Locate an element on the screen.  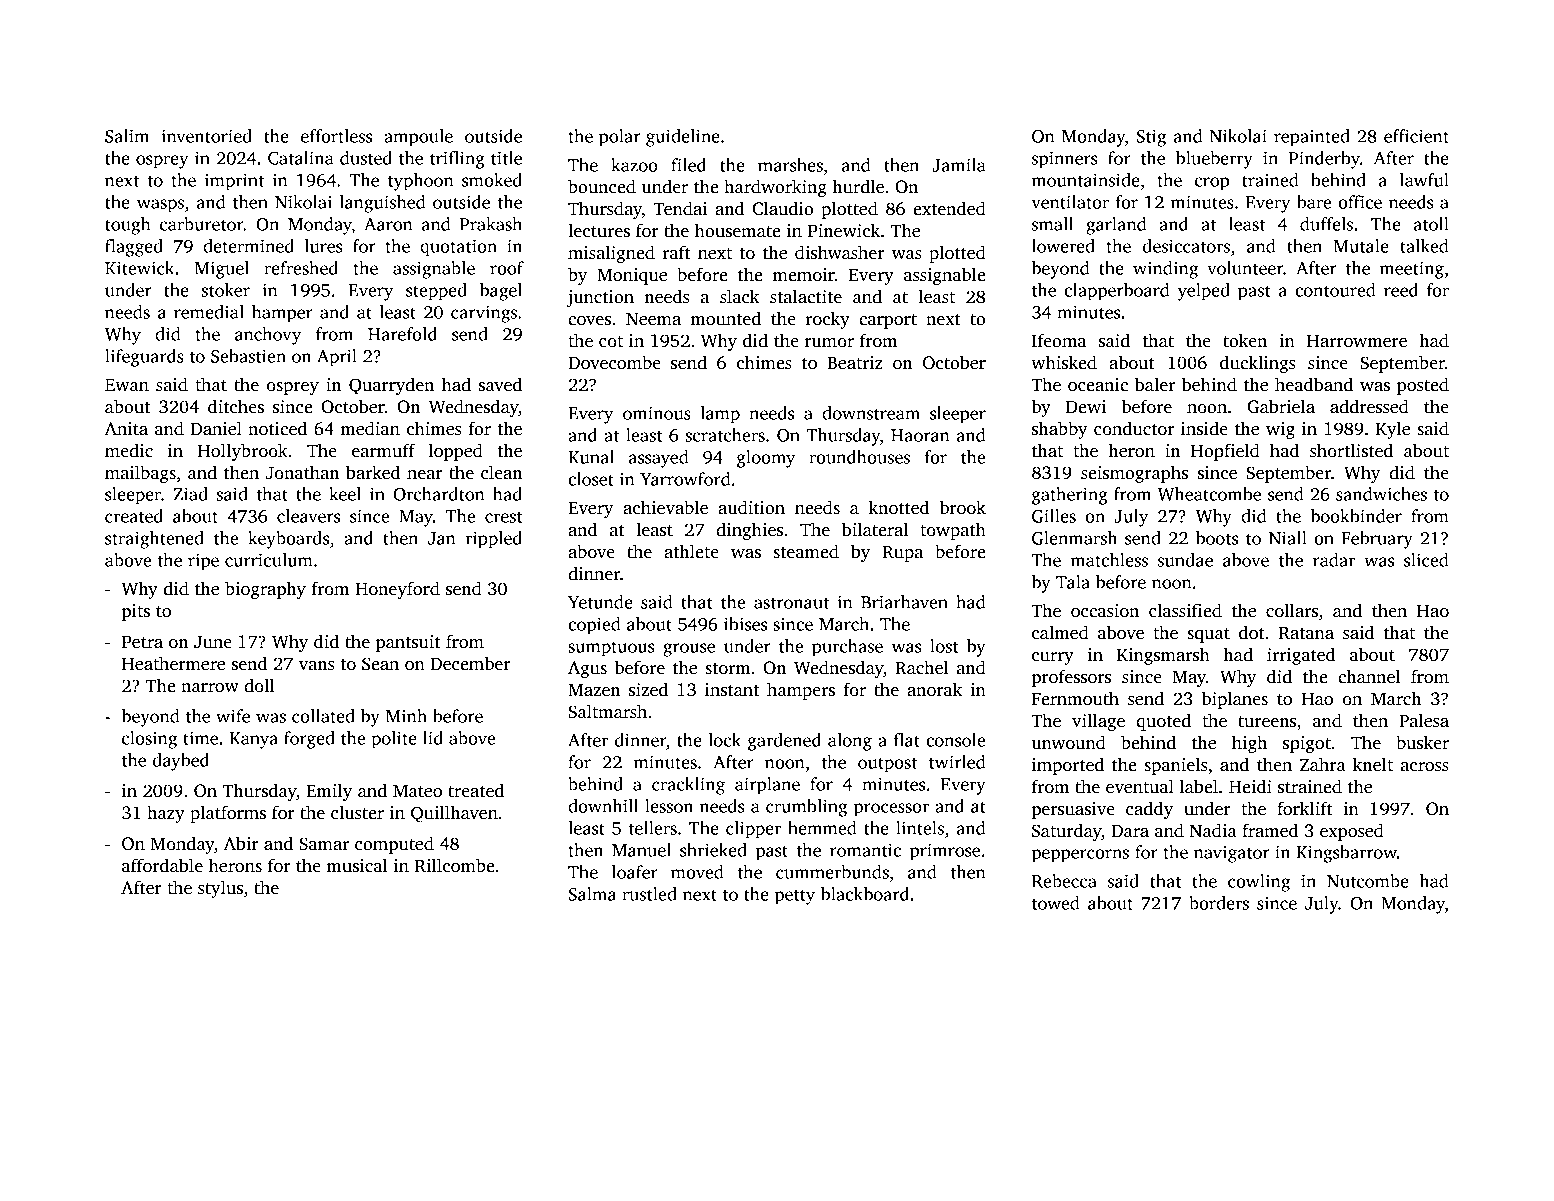
stoker is located at coordinates (226, 290).
